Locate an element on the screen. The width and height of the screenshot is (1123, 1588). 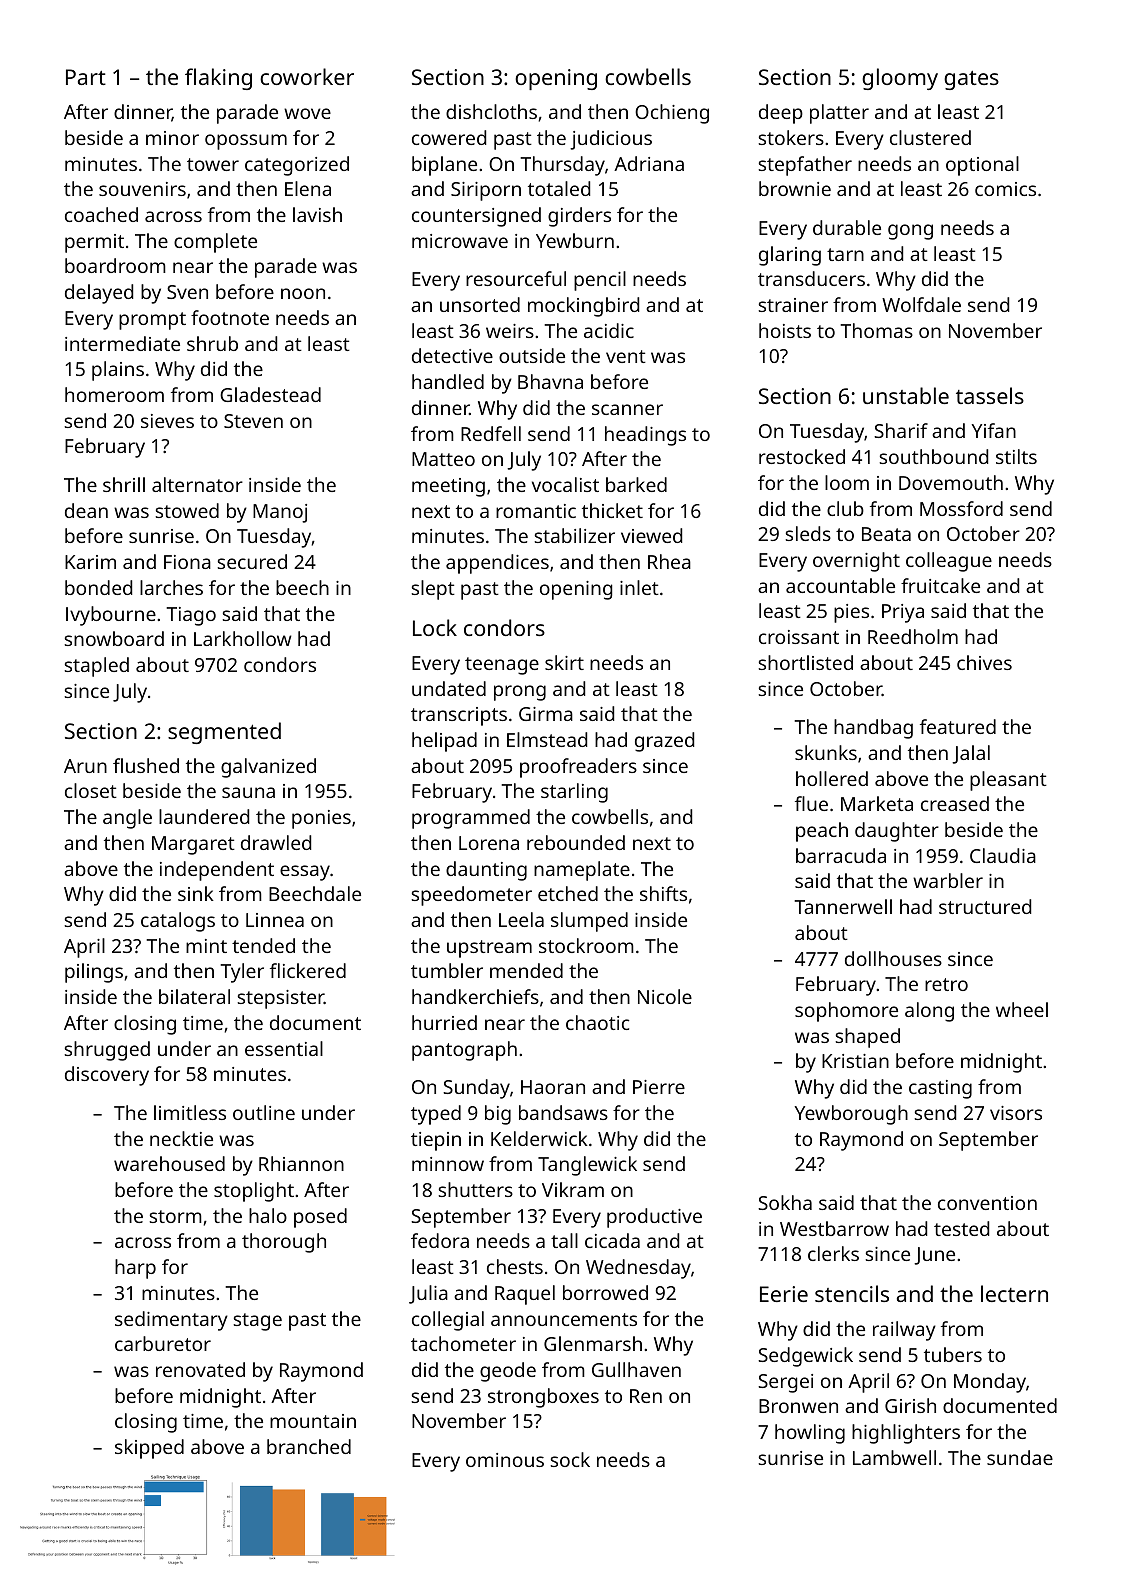
nameplate is located at coordinates (582, 871).
